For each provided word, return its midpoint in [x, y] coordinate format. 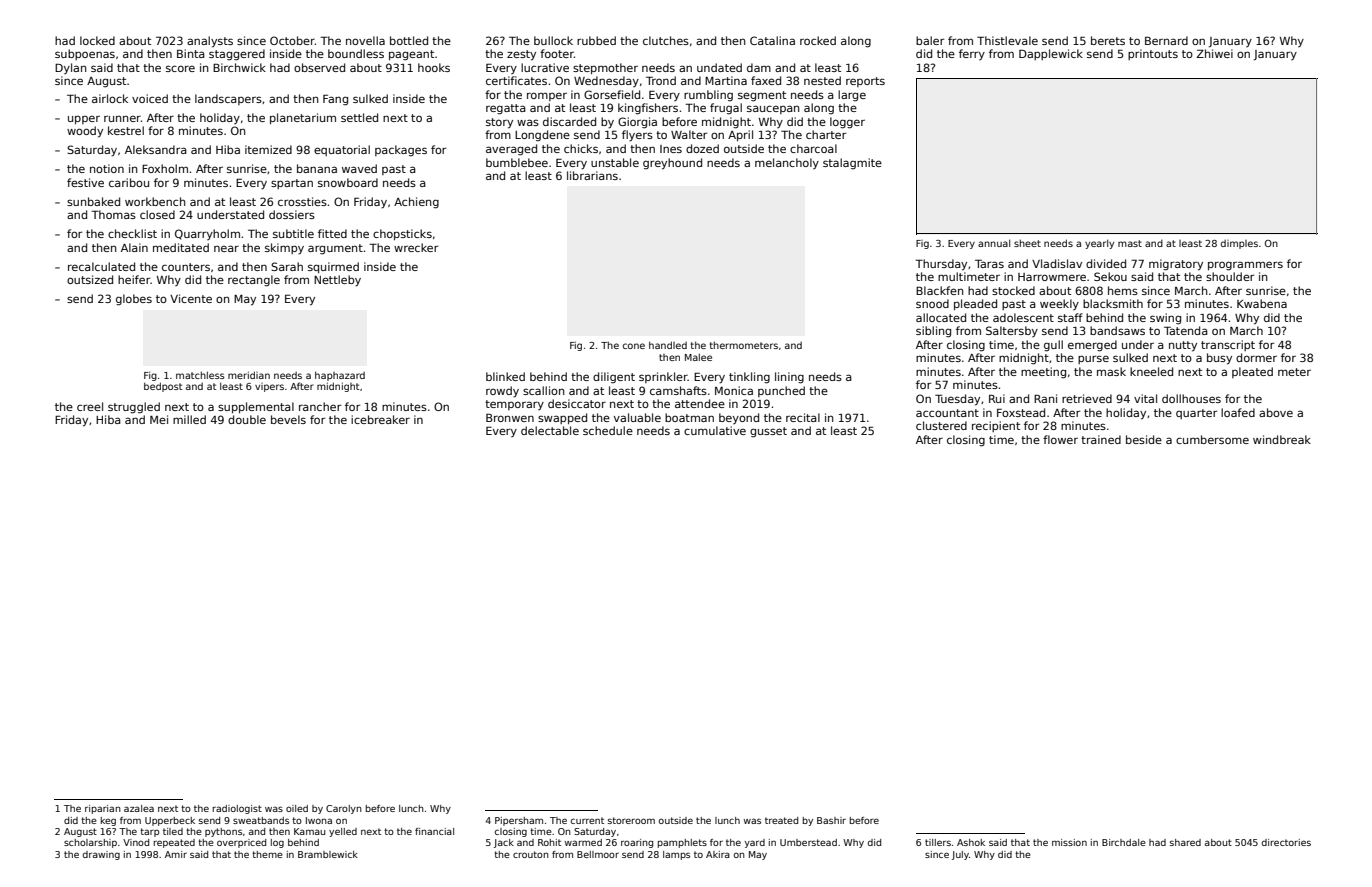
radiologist [237, 809]
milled [189, 419]
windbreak [1282, 439]
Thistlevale [1007, 40]
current [587, 820]
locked [97, 40]
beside [1144, 439]
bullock [553, 40]
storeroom [631, 820]
